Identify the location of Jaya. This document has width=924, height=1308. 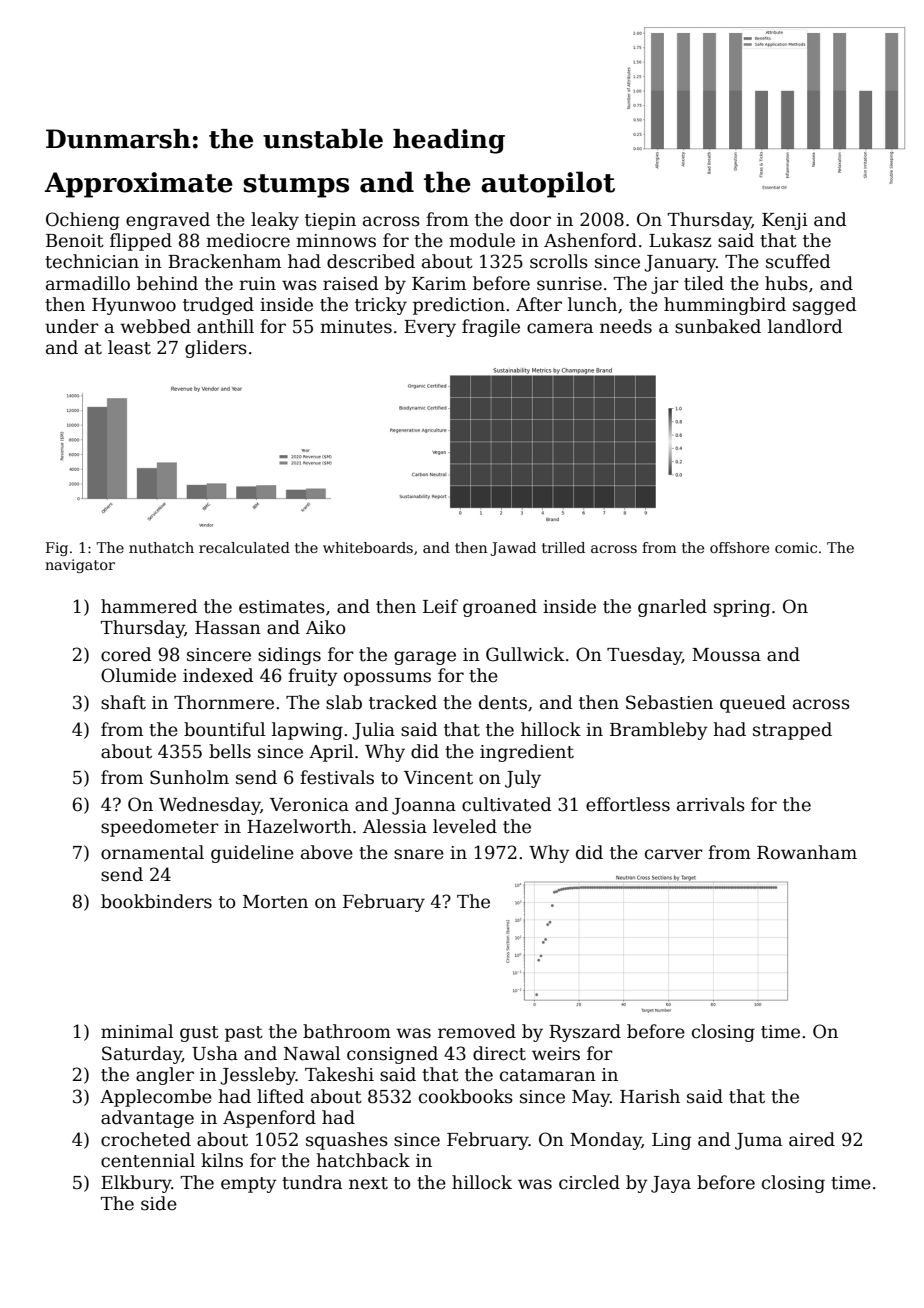
(671, 1184).
